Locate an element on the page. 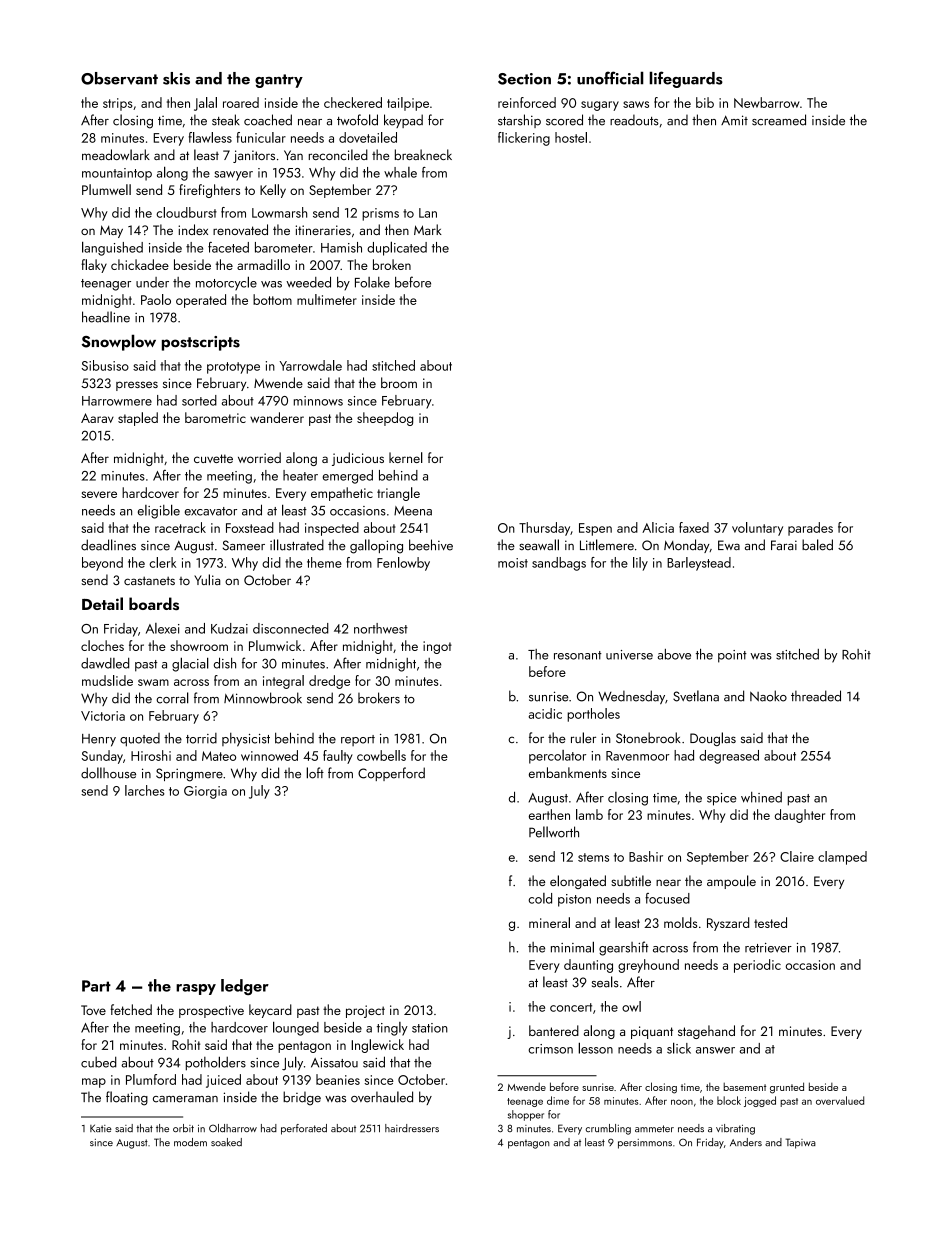 The image size is (952, 1233). Observant is located at coordinates (119, 78).
